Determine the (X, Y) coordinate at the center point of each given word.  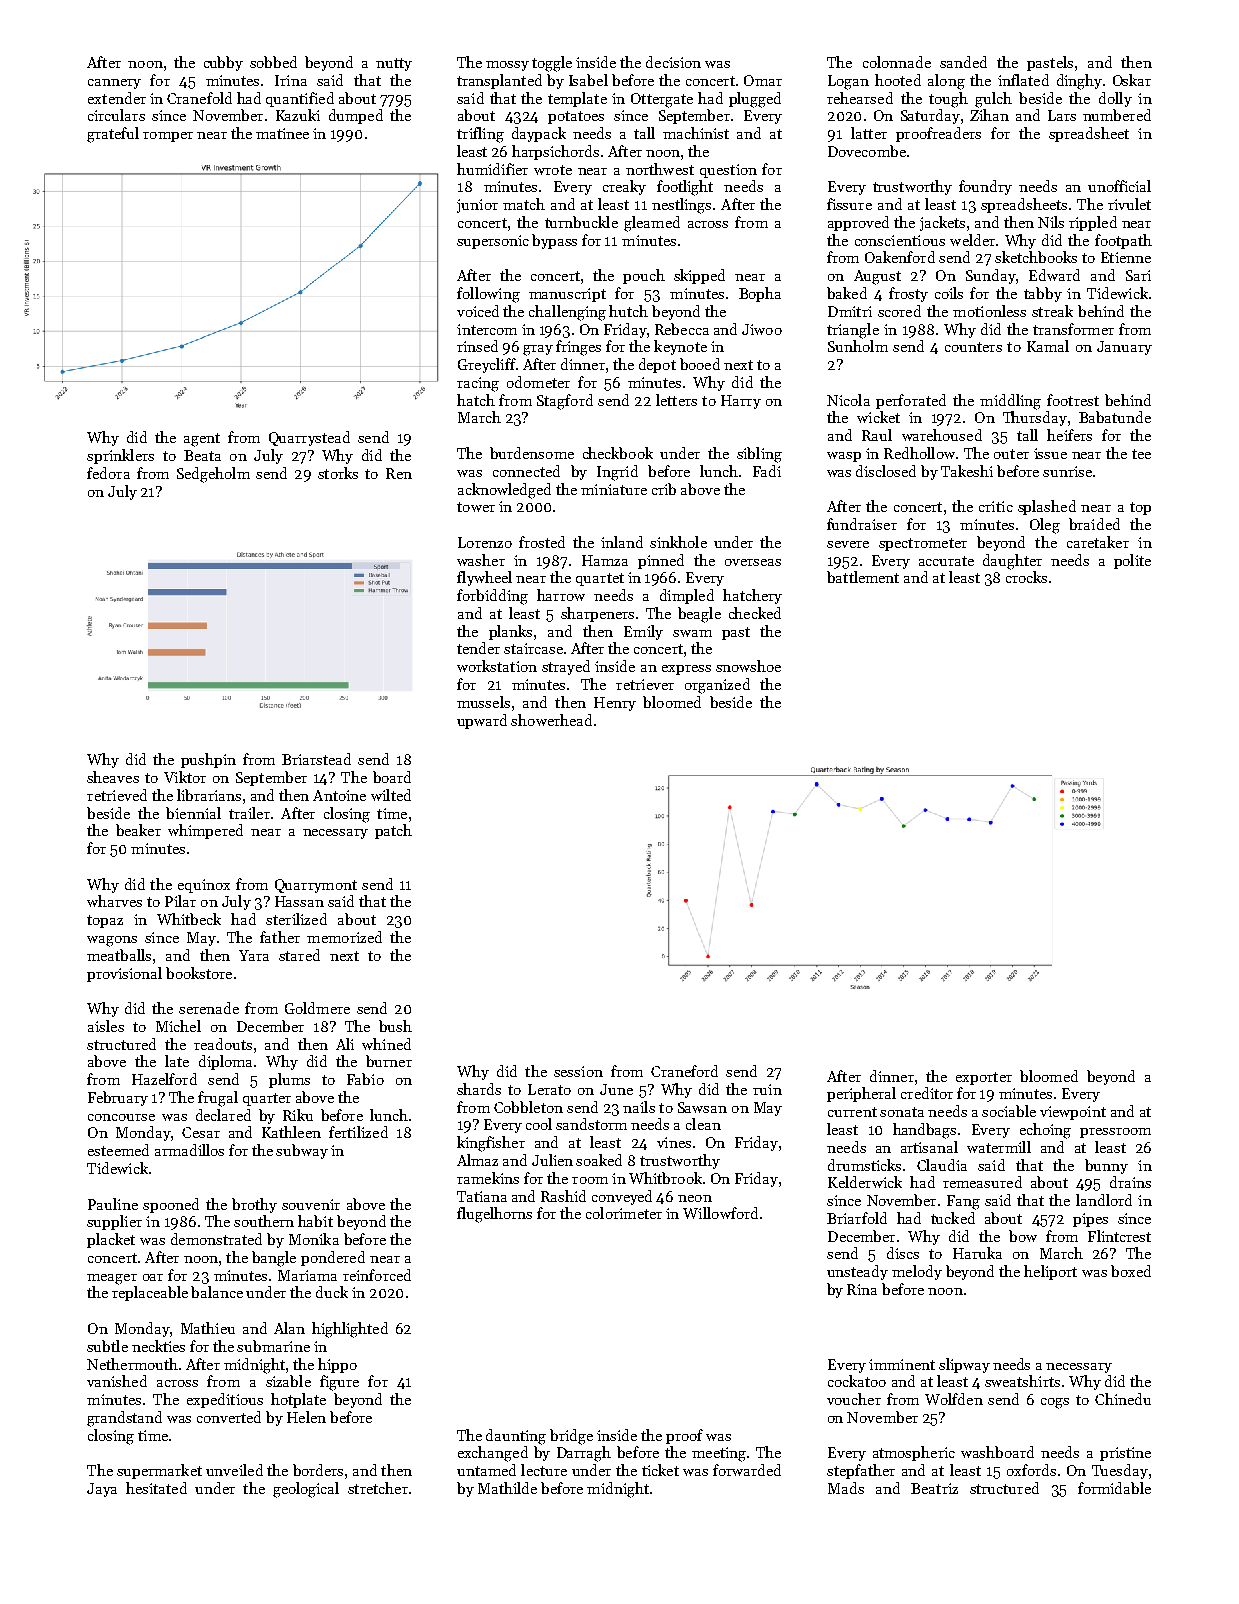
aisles (106, 1026)
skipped (699, 276)
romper (168, 137)
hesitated (156, 1488)
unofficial (1119, 186)
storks (338, 473)
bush (395, 1026)
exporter (984, 1078)
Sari (1138, 275)
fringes (578, 348)
